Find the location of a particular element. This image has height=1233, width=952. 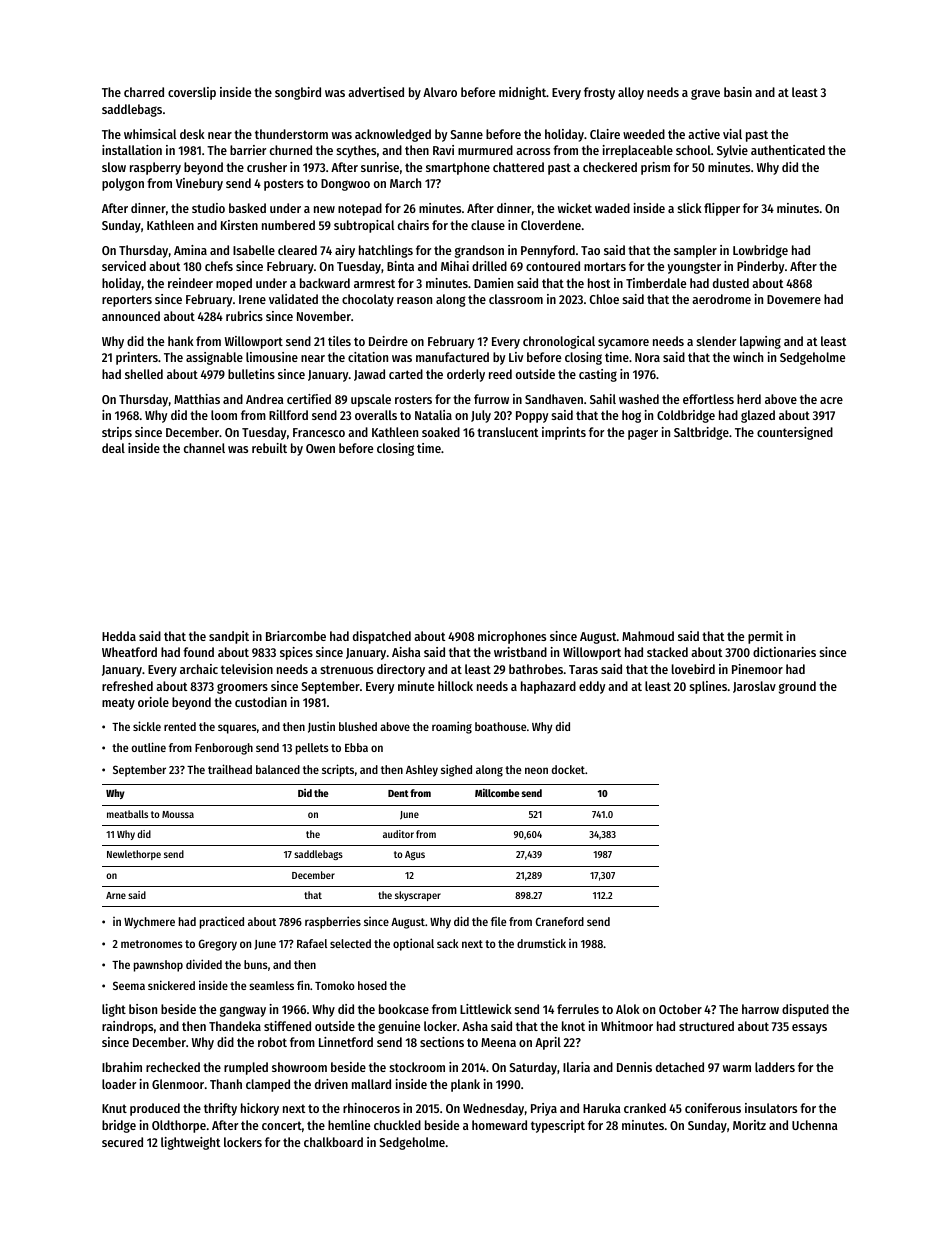

Agus is located at coordinates (415, 855).
